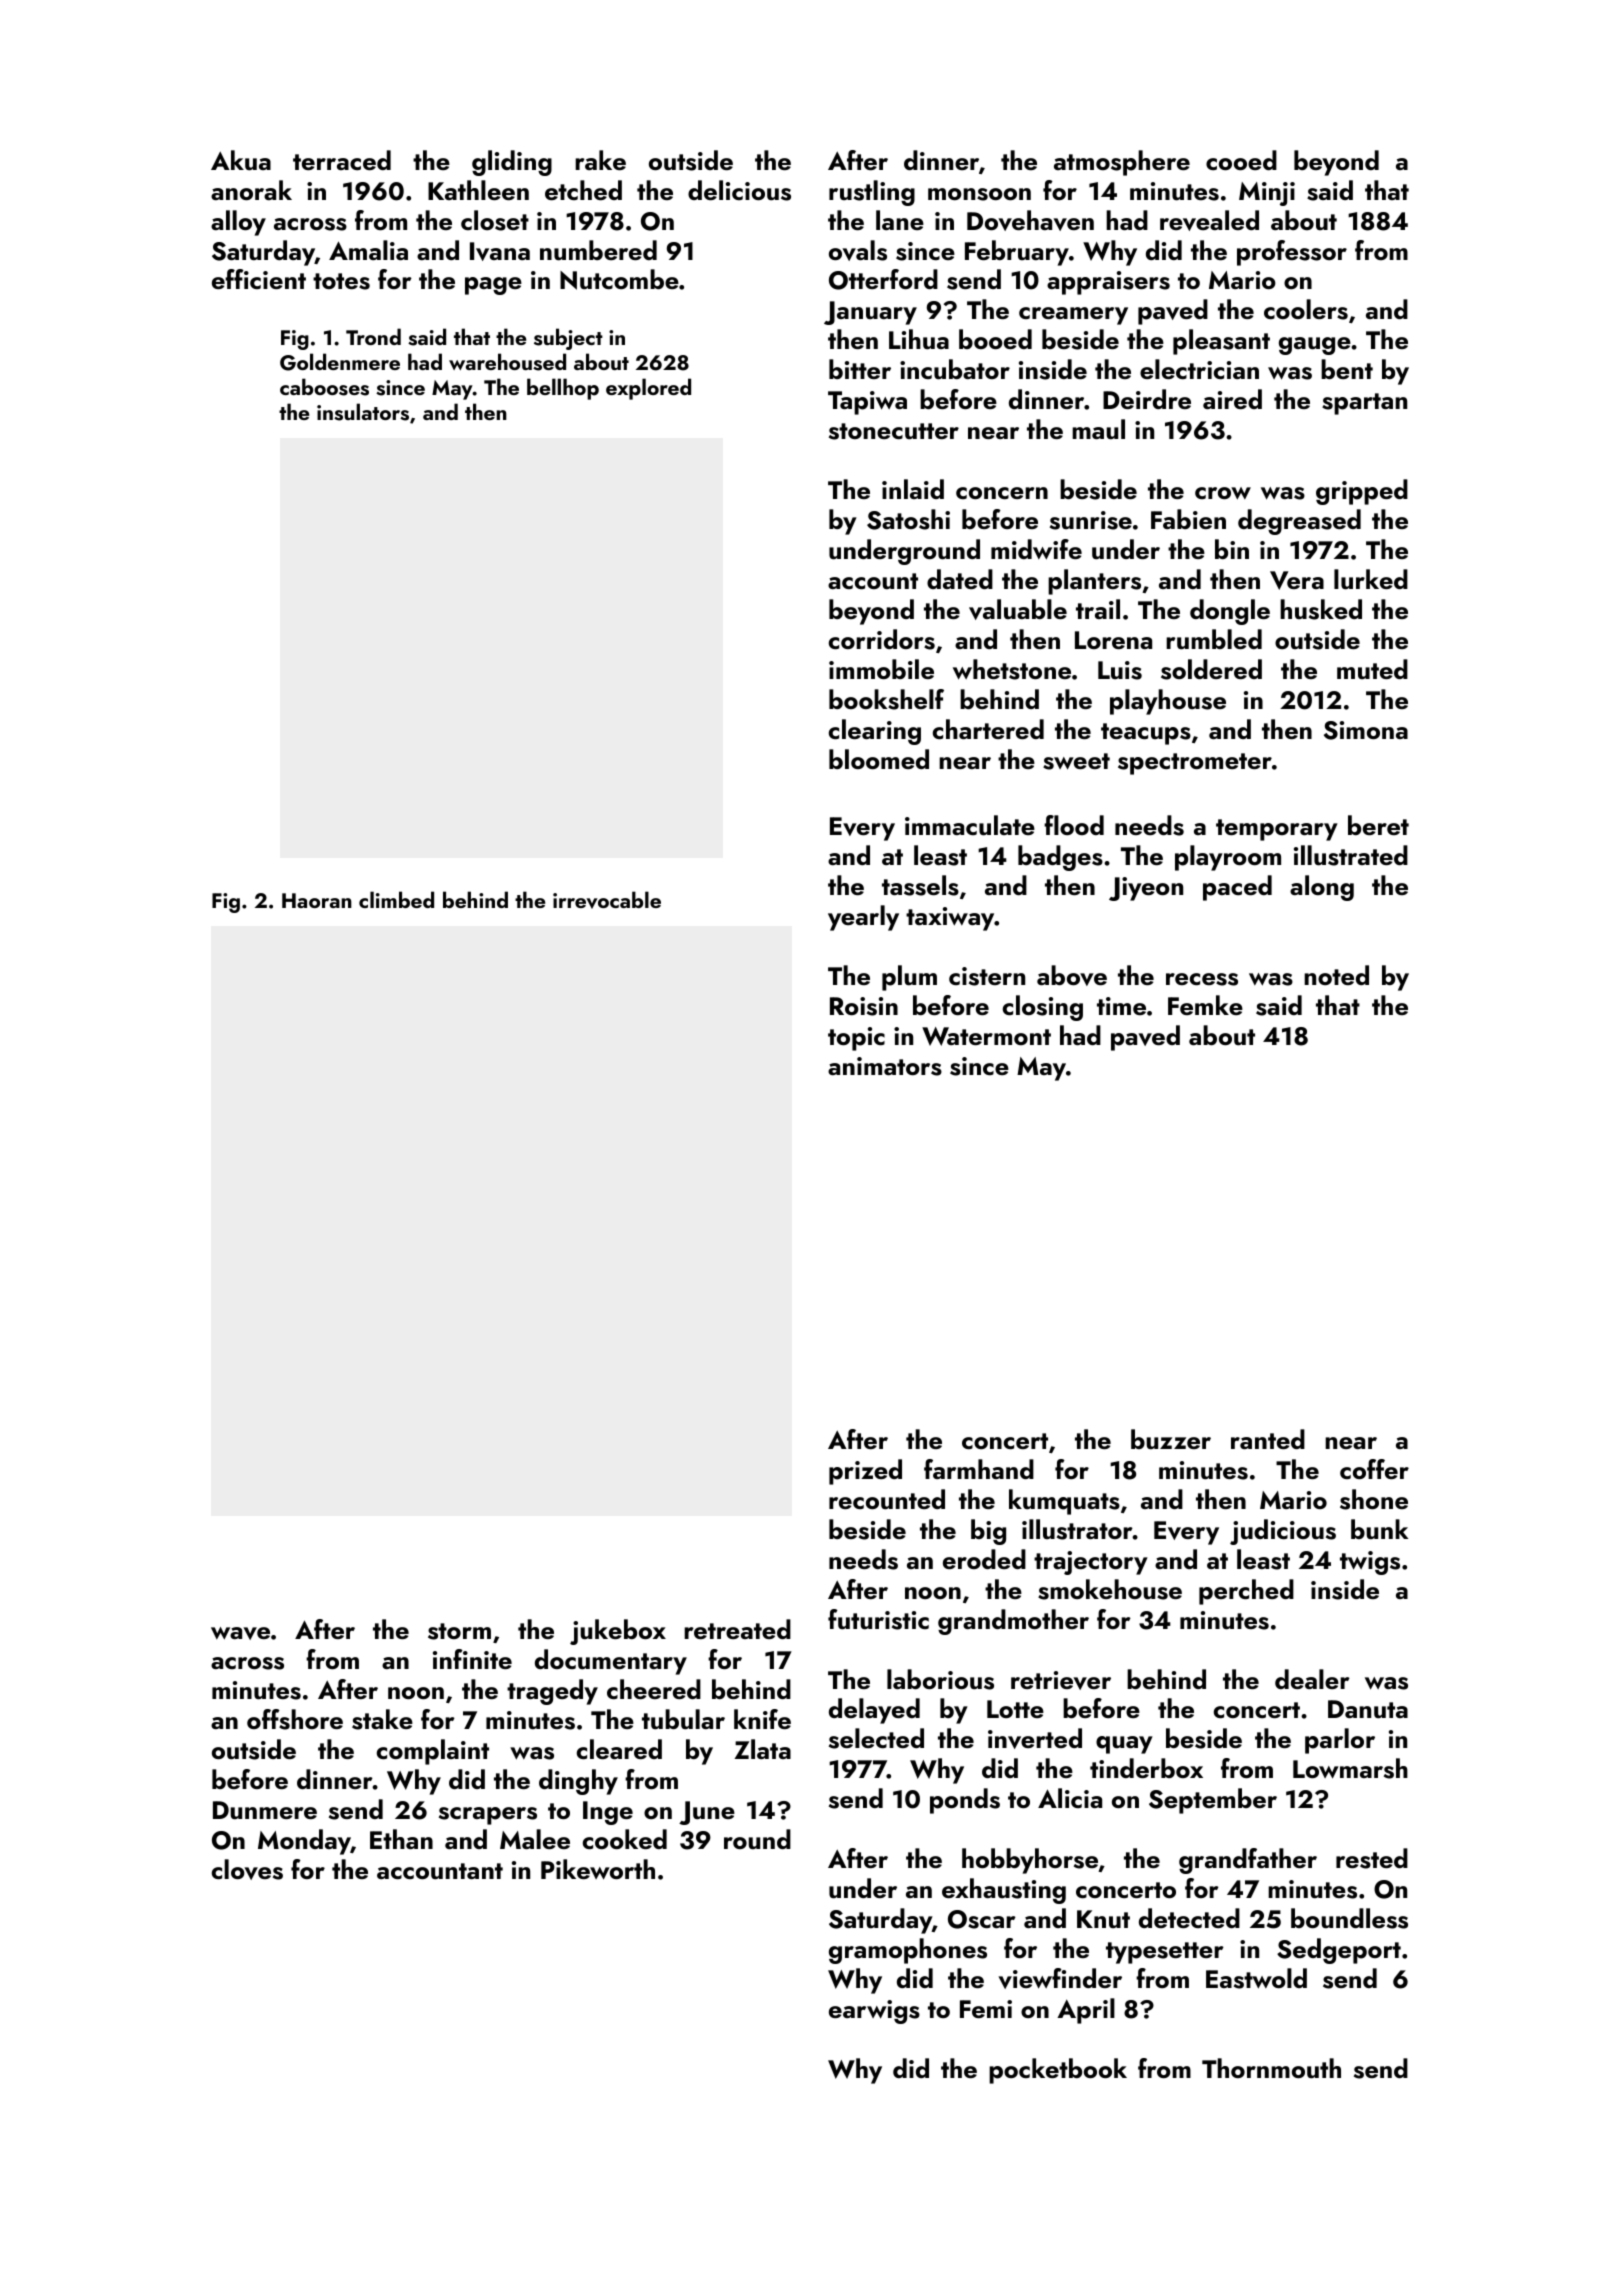 The image size is (1620, 2292). I want to click on coffer, so click(1374, 1469).
